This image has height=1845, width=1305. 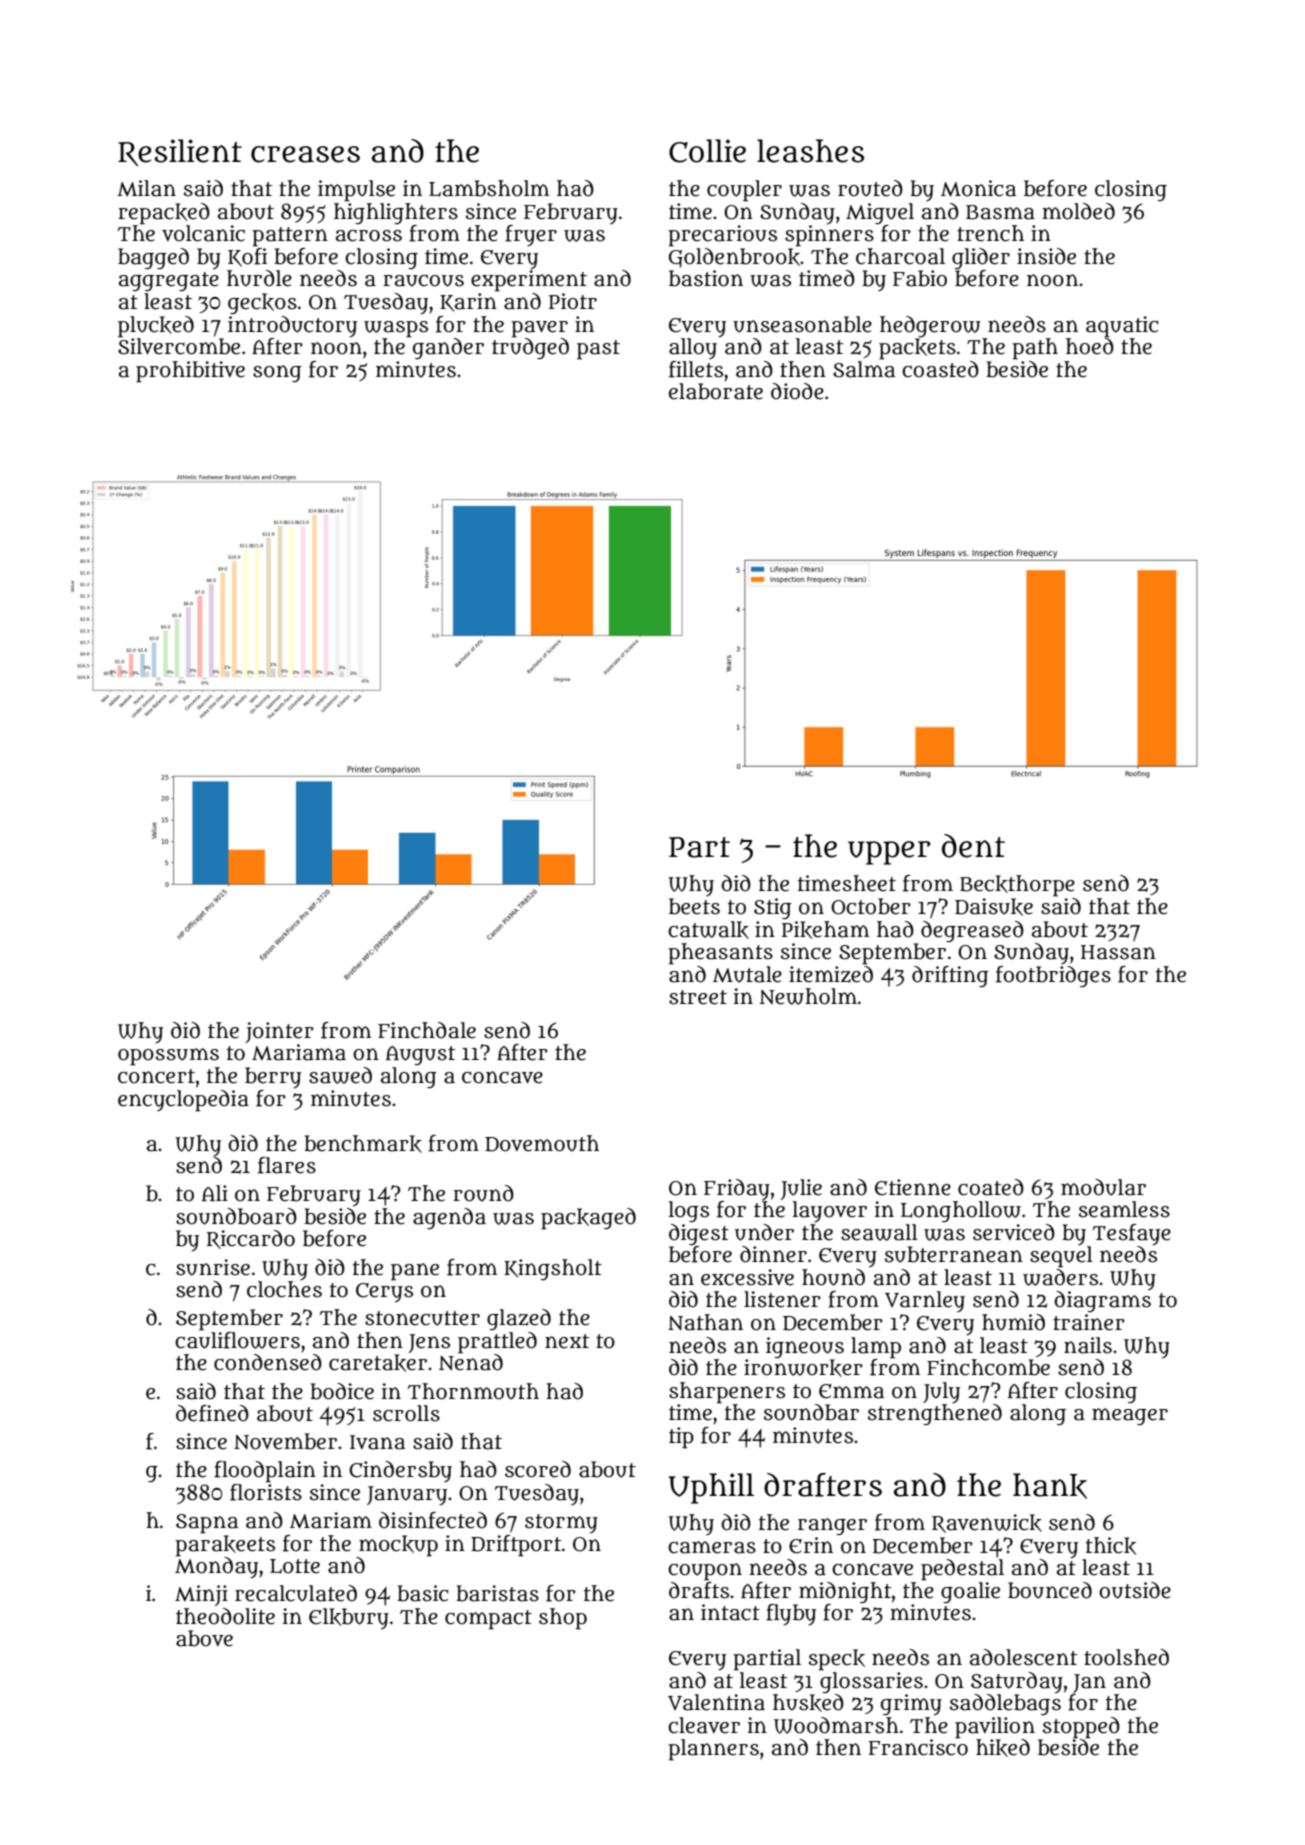 I want to click on above, so click(x=204, y=1638).
